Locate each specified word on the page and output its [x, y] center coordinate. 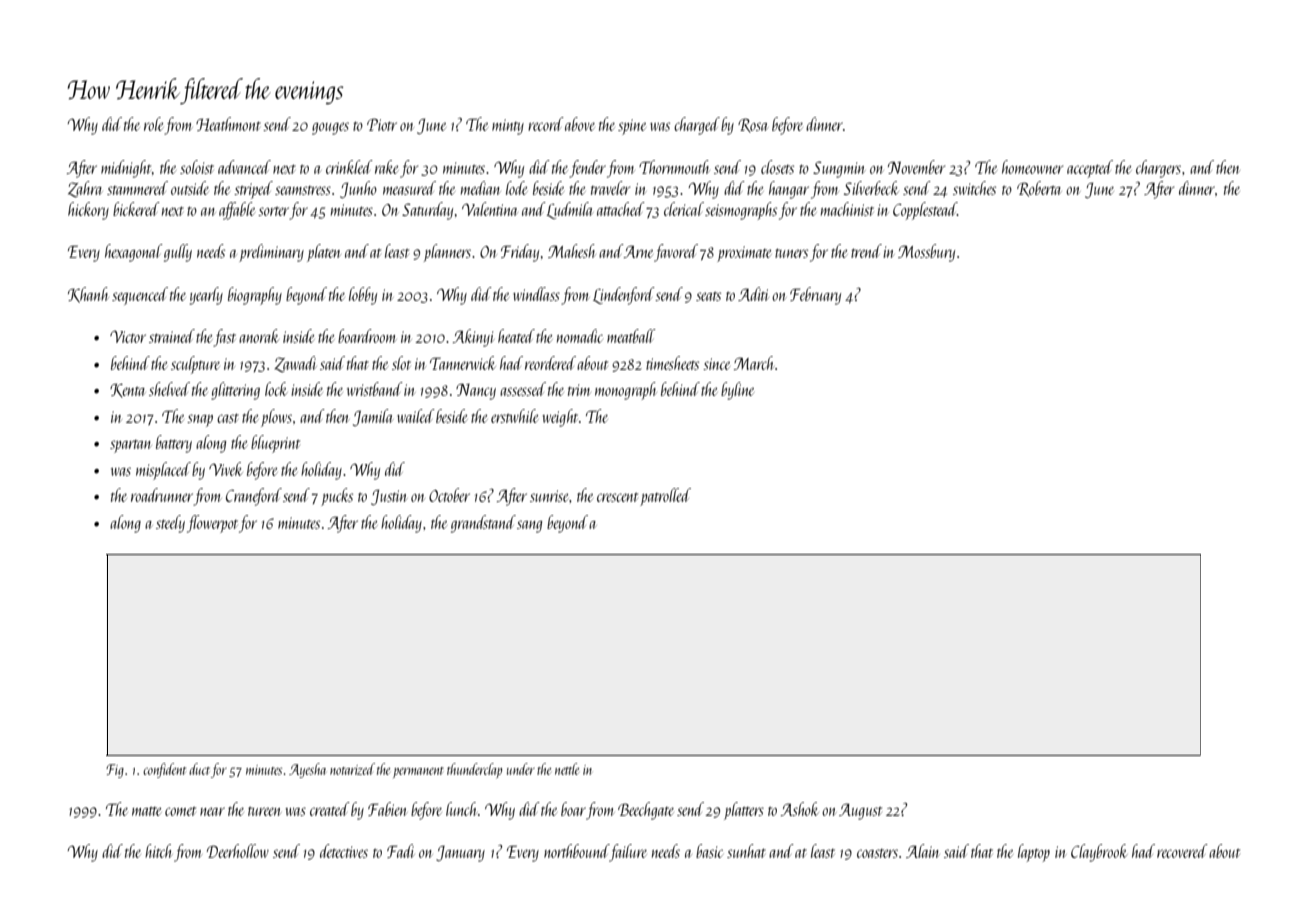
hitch [159, 851]
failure [628, 853]
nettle [567, 769]
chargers [1158, 169]
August [860, 811]
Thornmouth [674, 167]
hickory [88, 211]
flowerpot [212, 524]
